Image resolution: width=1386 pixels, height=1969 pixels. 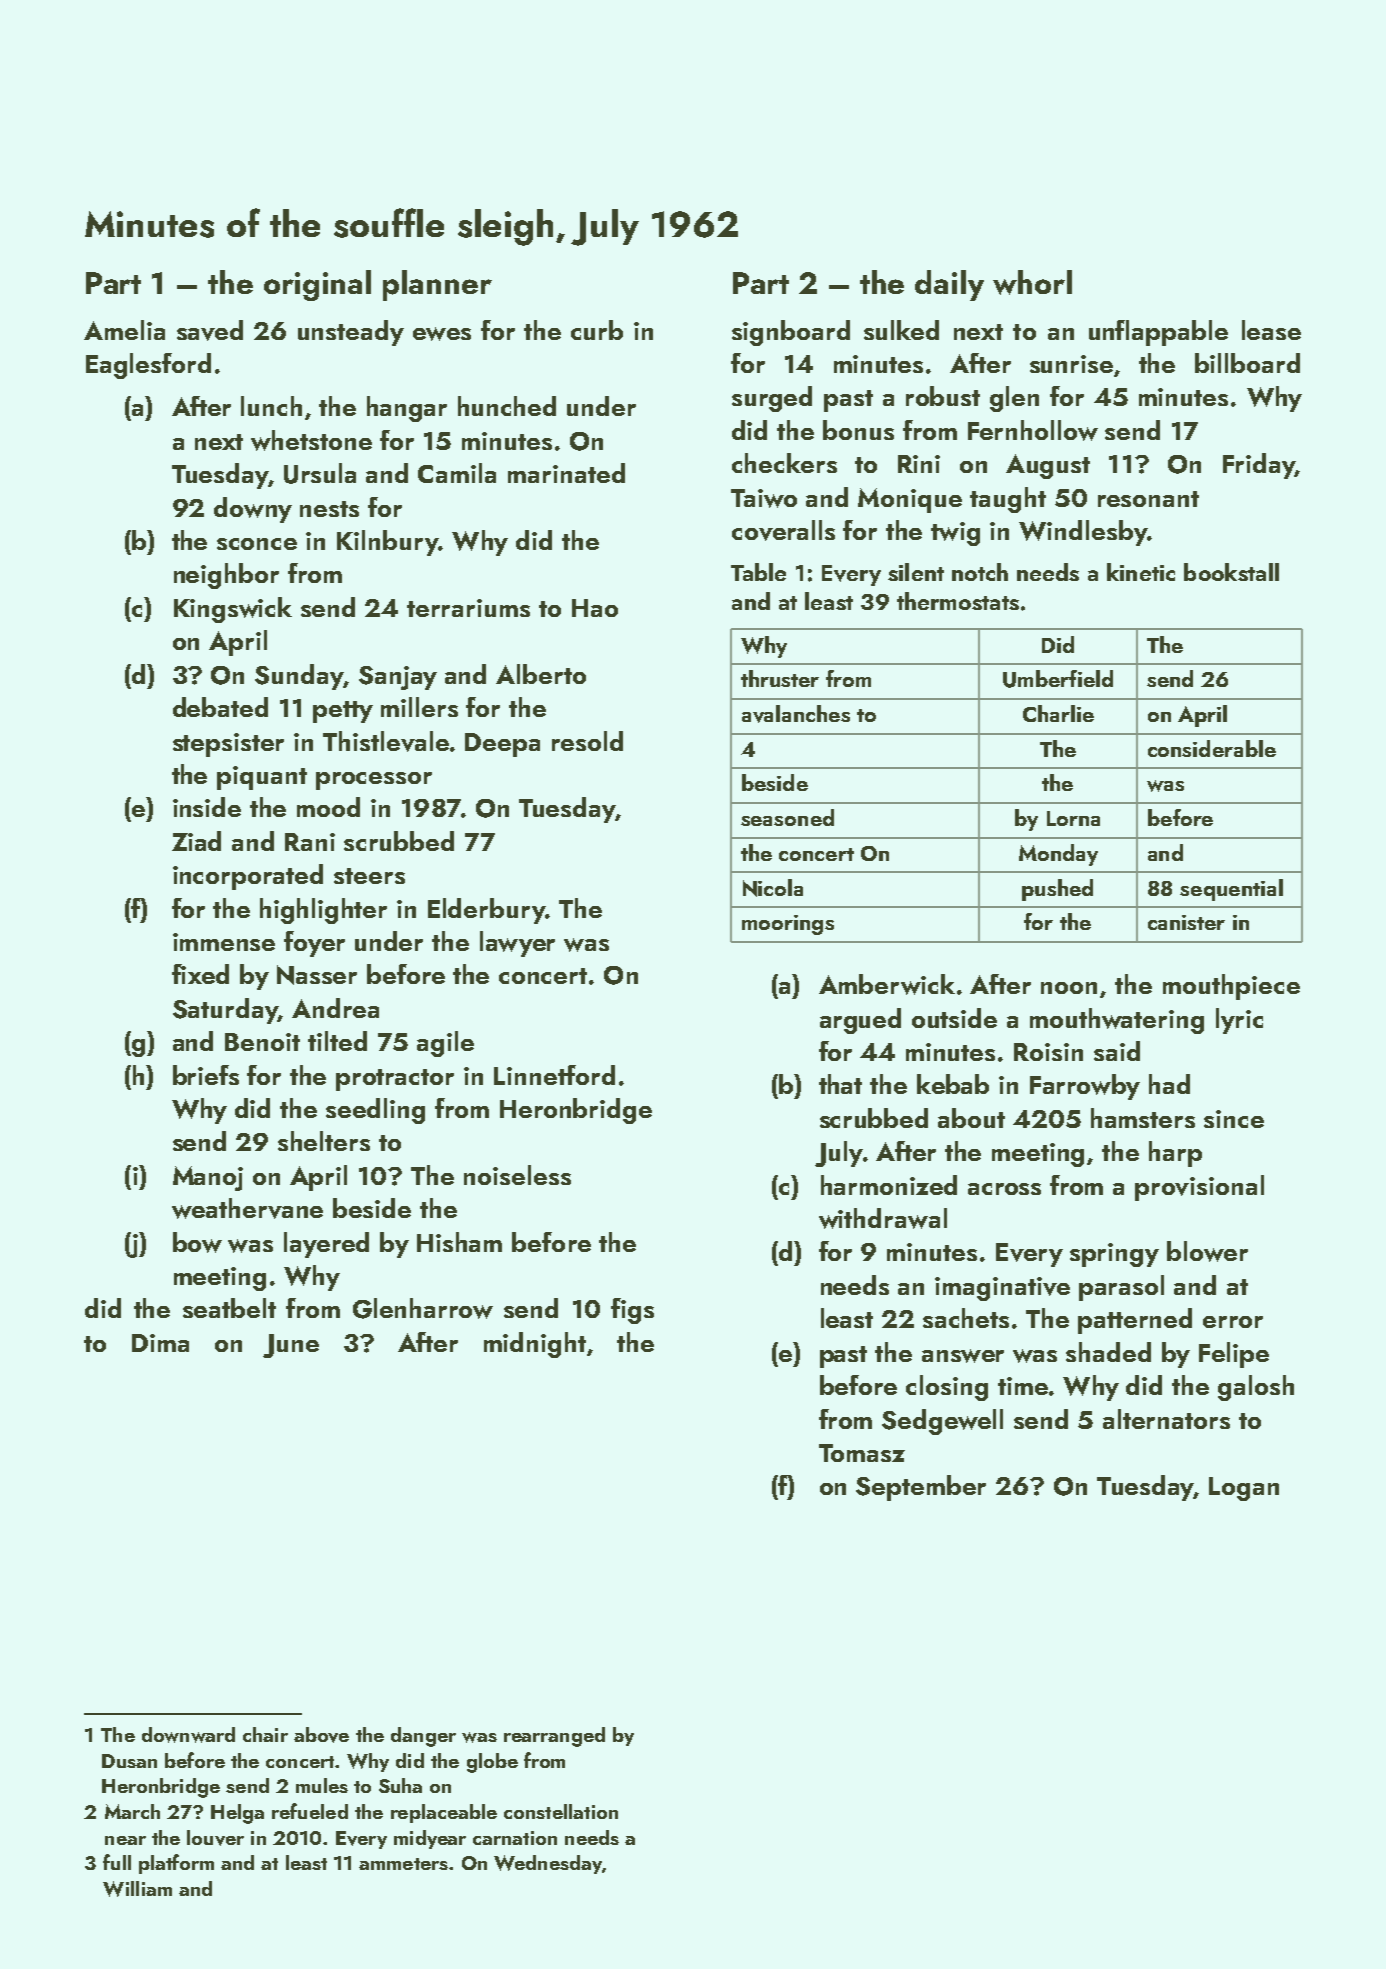 I want to click on Logan, so click(x=1244, y=1489).
